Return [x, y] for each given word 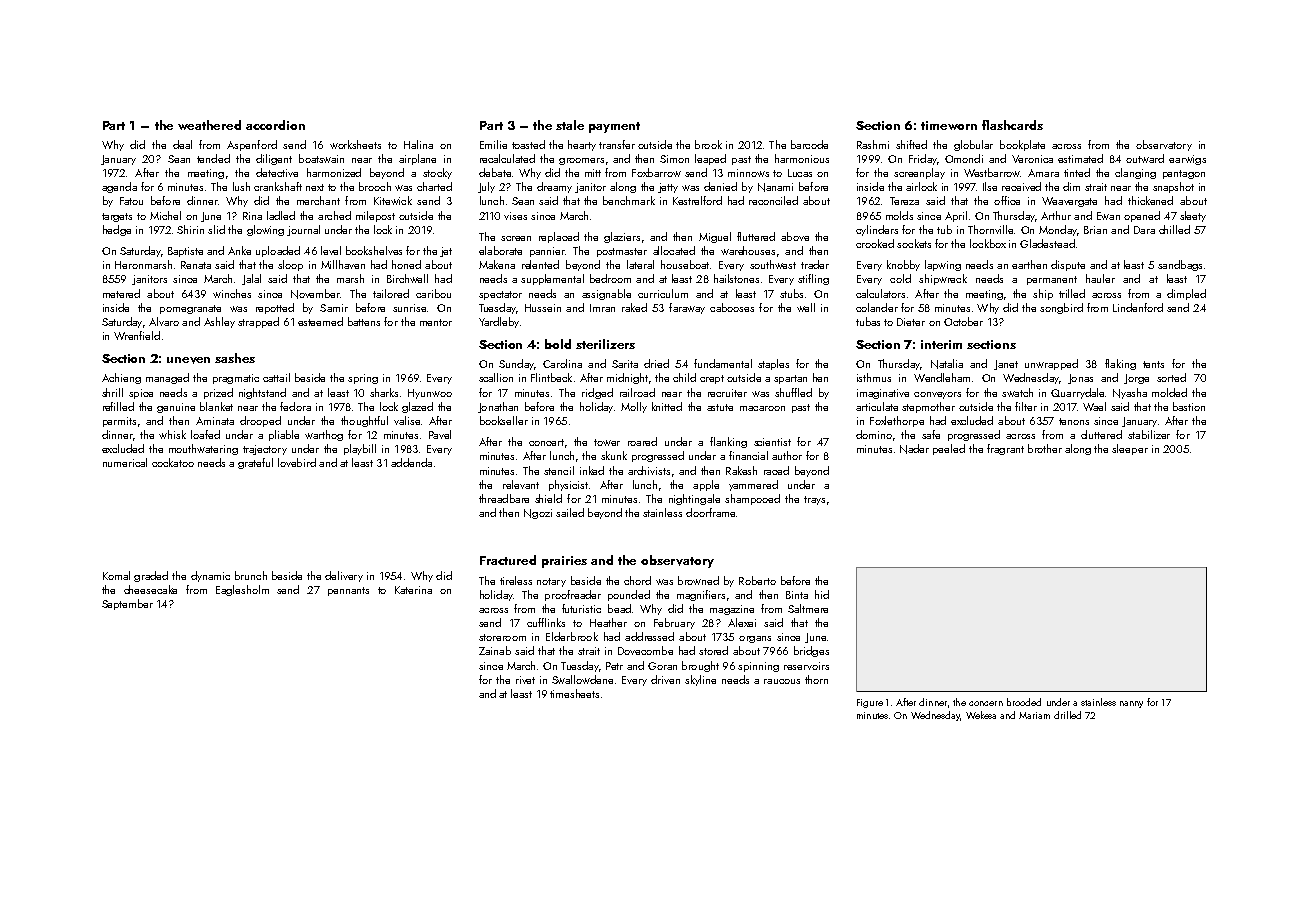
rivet [525, 680]
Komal [116, 575]
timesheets [574, 693]
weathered [209, 125]
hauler [1100, 278]
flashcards [1012, 125]
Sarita [625, 364]
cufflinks [546, 622]
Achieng [121, 378]
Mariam [1034, 715]
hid [822, 594]
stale [570, 125]
